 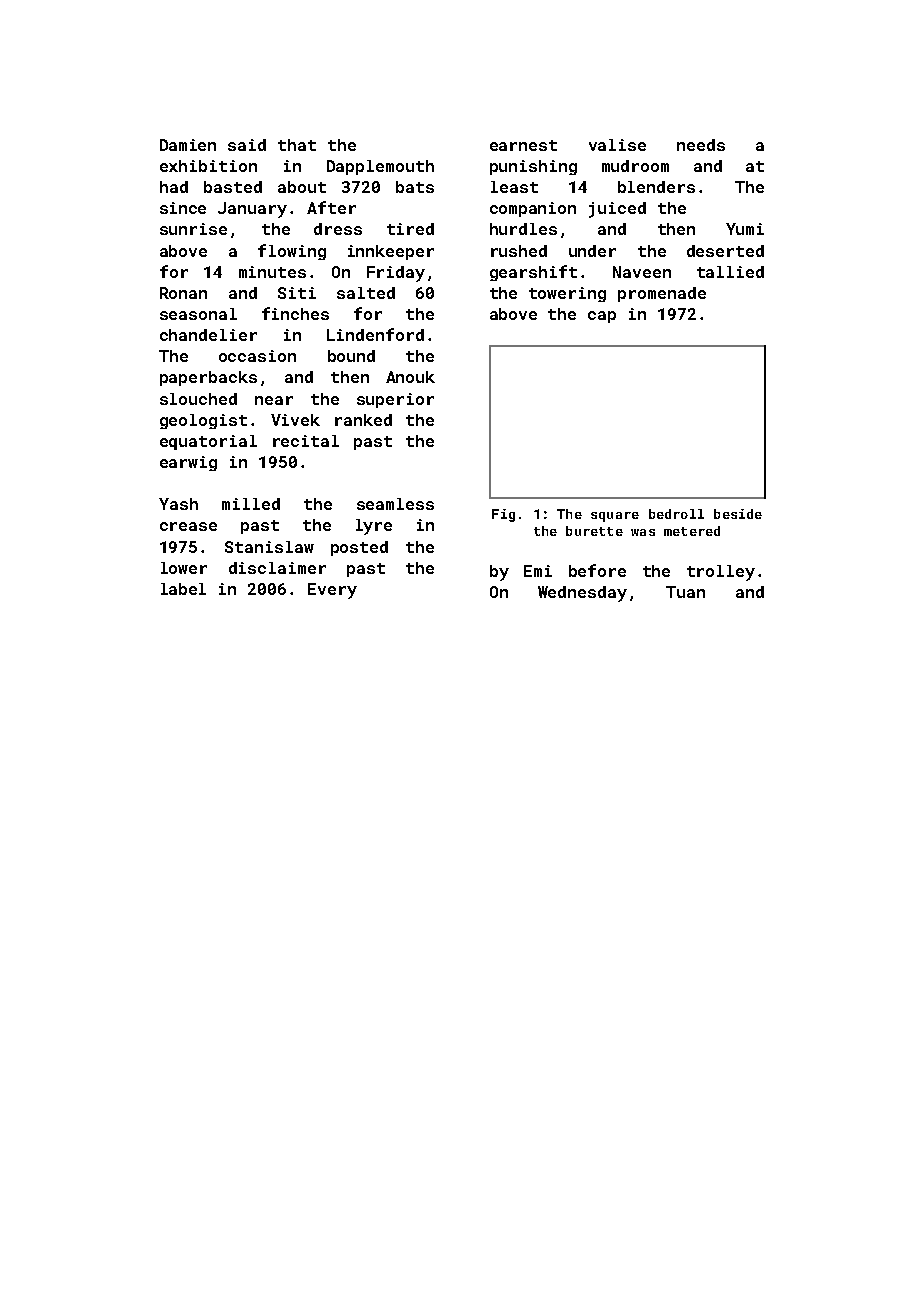 I want to click on companion, so click(x=533, y=209).
